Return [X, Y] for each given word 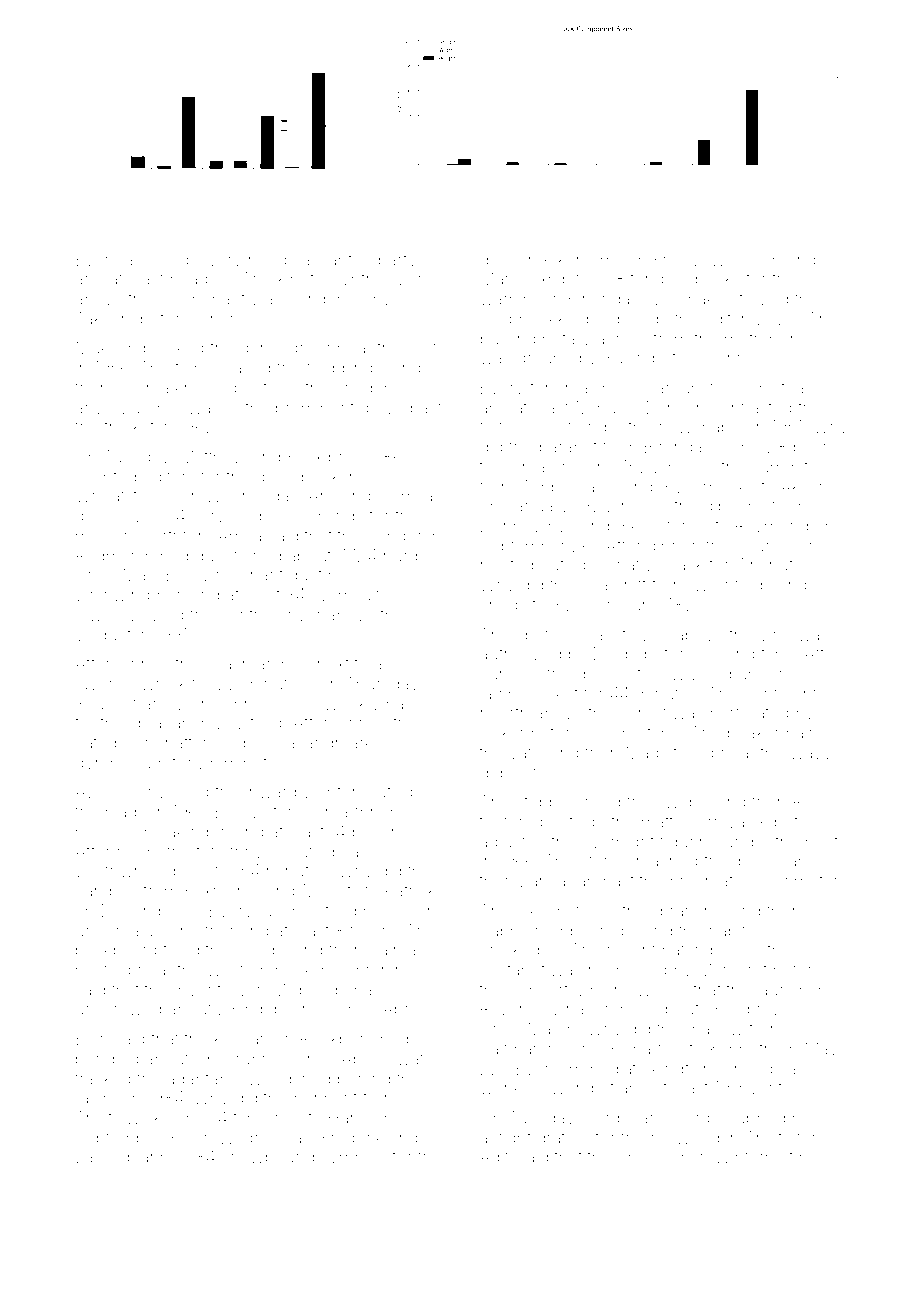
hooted [507, 564]
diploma [735, 507]
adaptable [204, 1080]
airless [149, 259]
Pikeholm [578, 259]
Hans [348, 1117]
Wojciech [745, 261]
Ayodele [106, 793]
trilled [693, 752]
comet [643, 713]
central [245, 614]
